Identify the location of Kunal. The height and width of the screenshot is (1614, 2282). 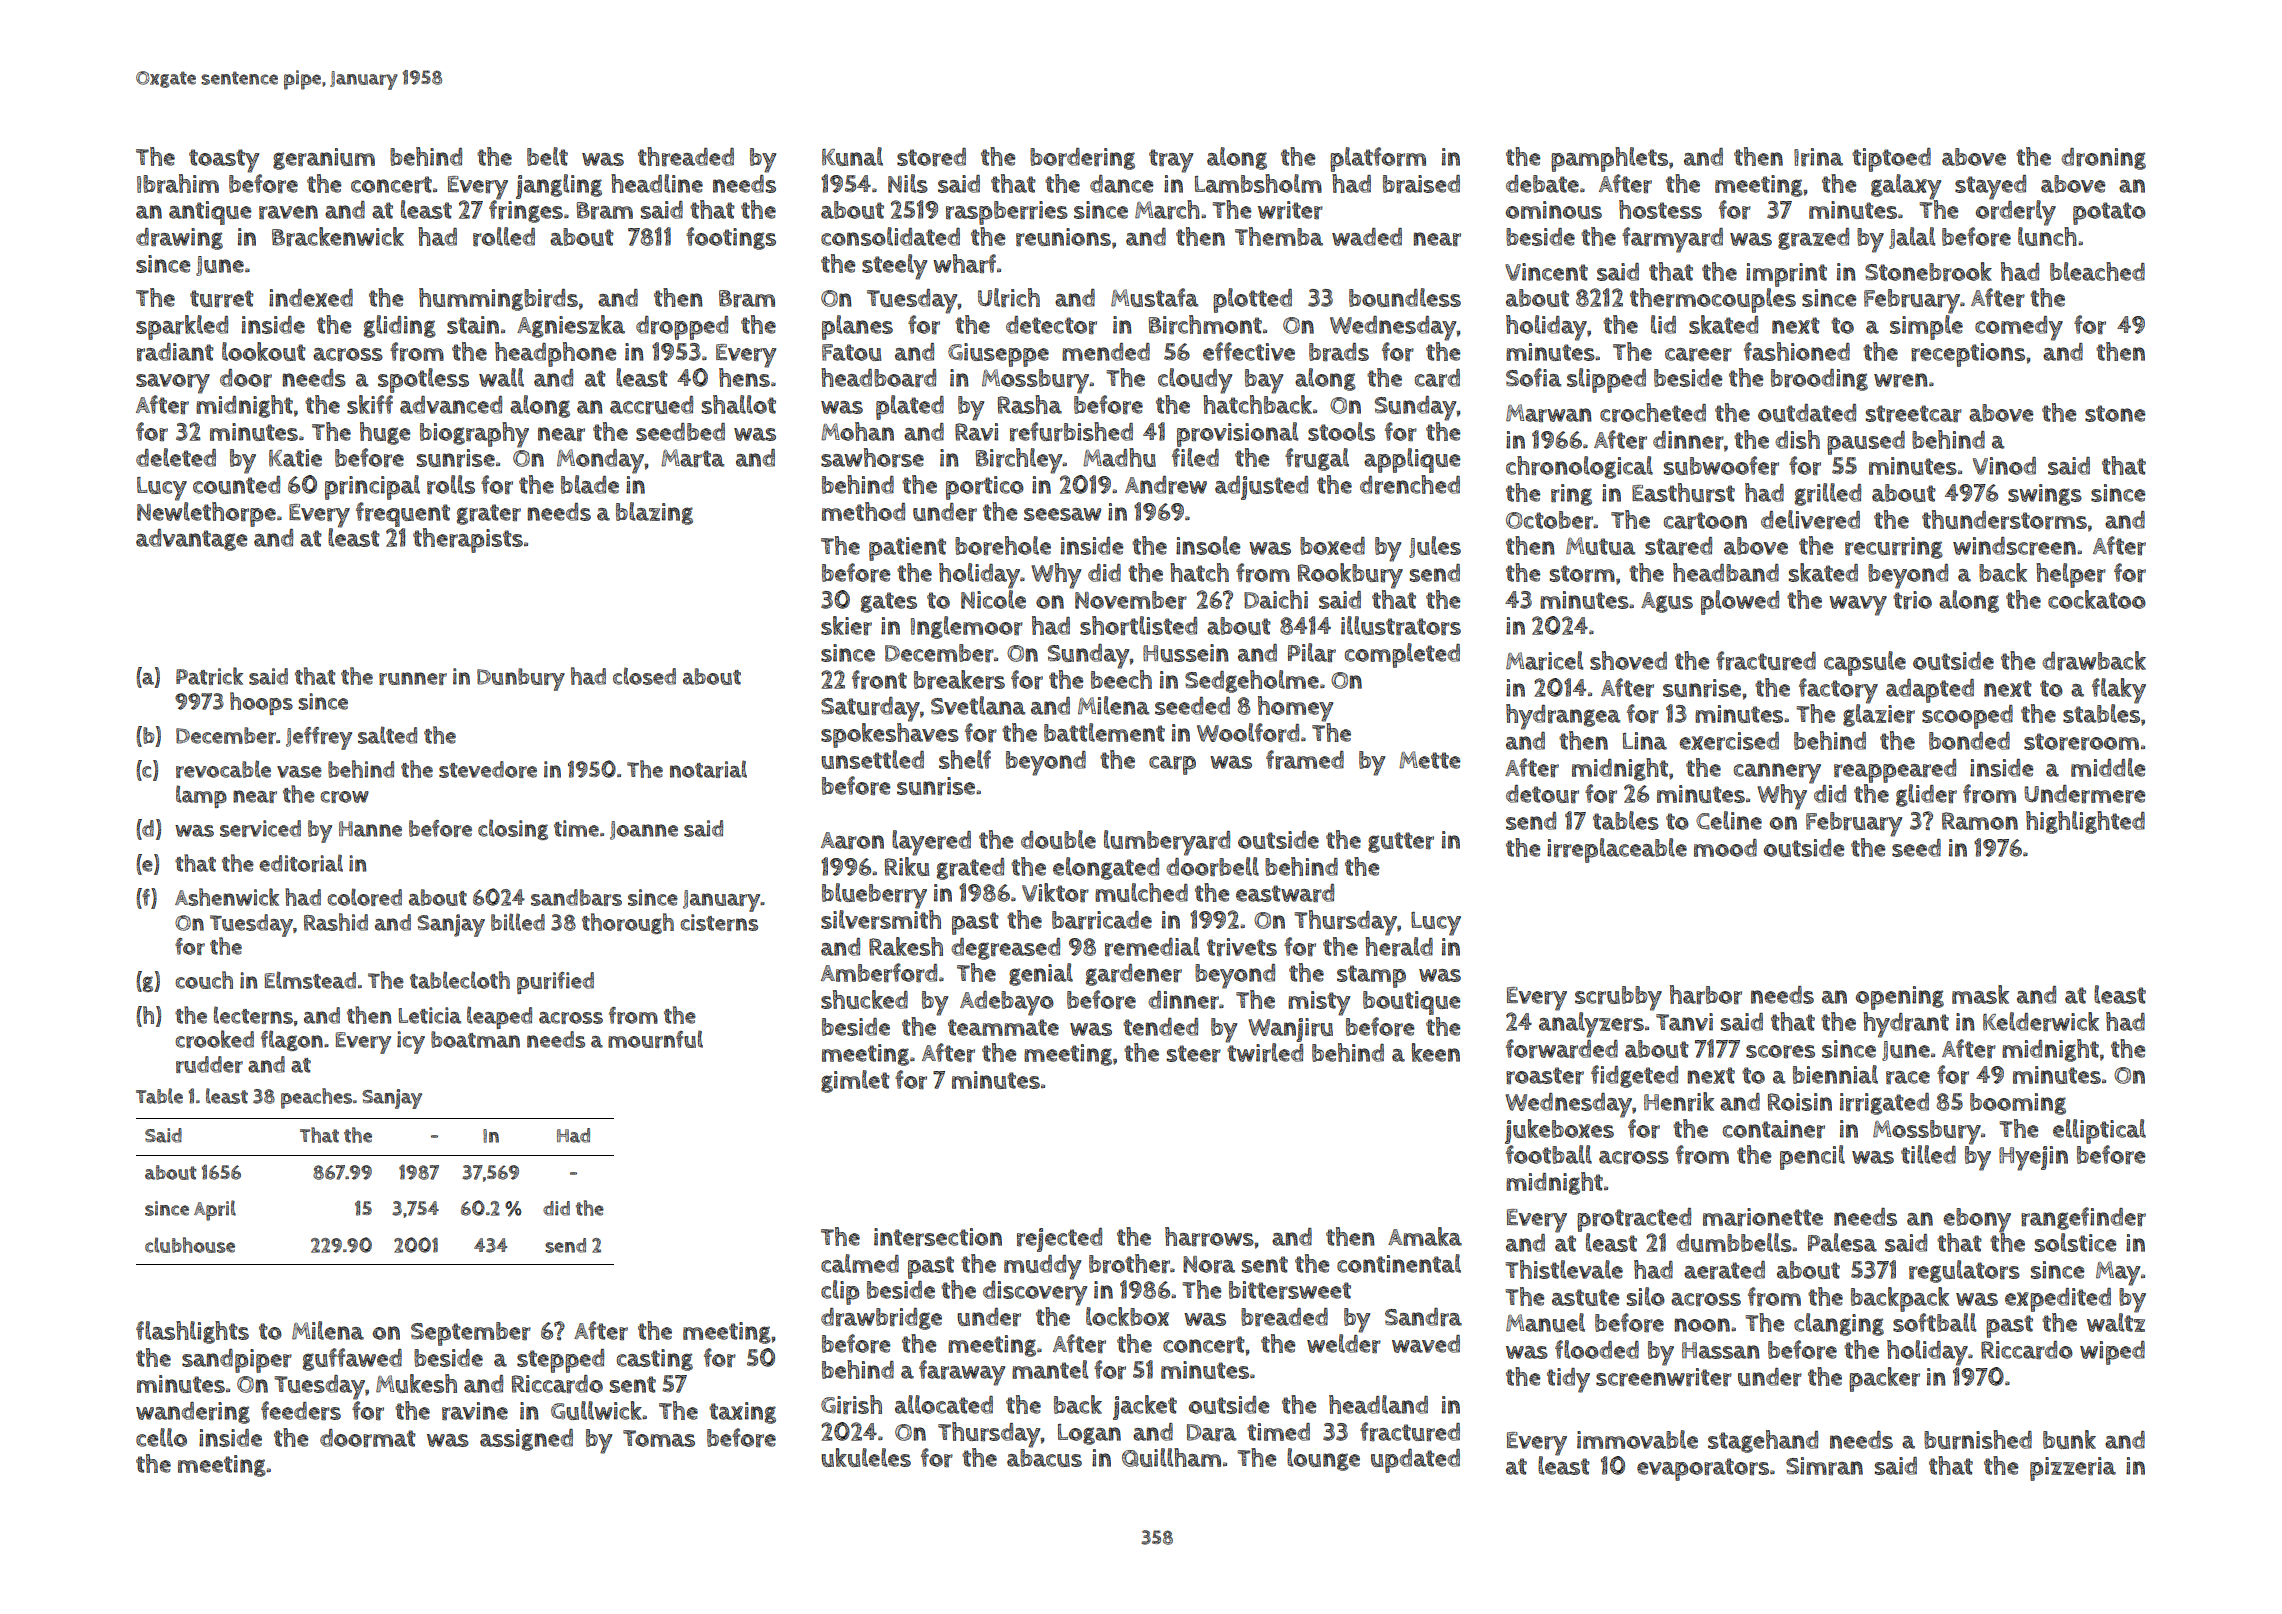
(852, 156).
